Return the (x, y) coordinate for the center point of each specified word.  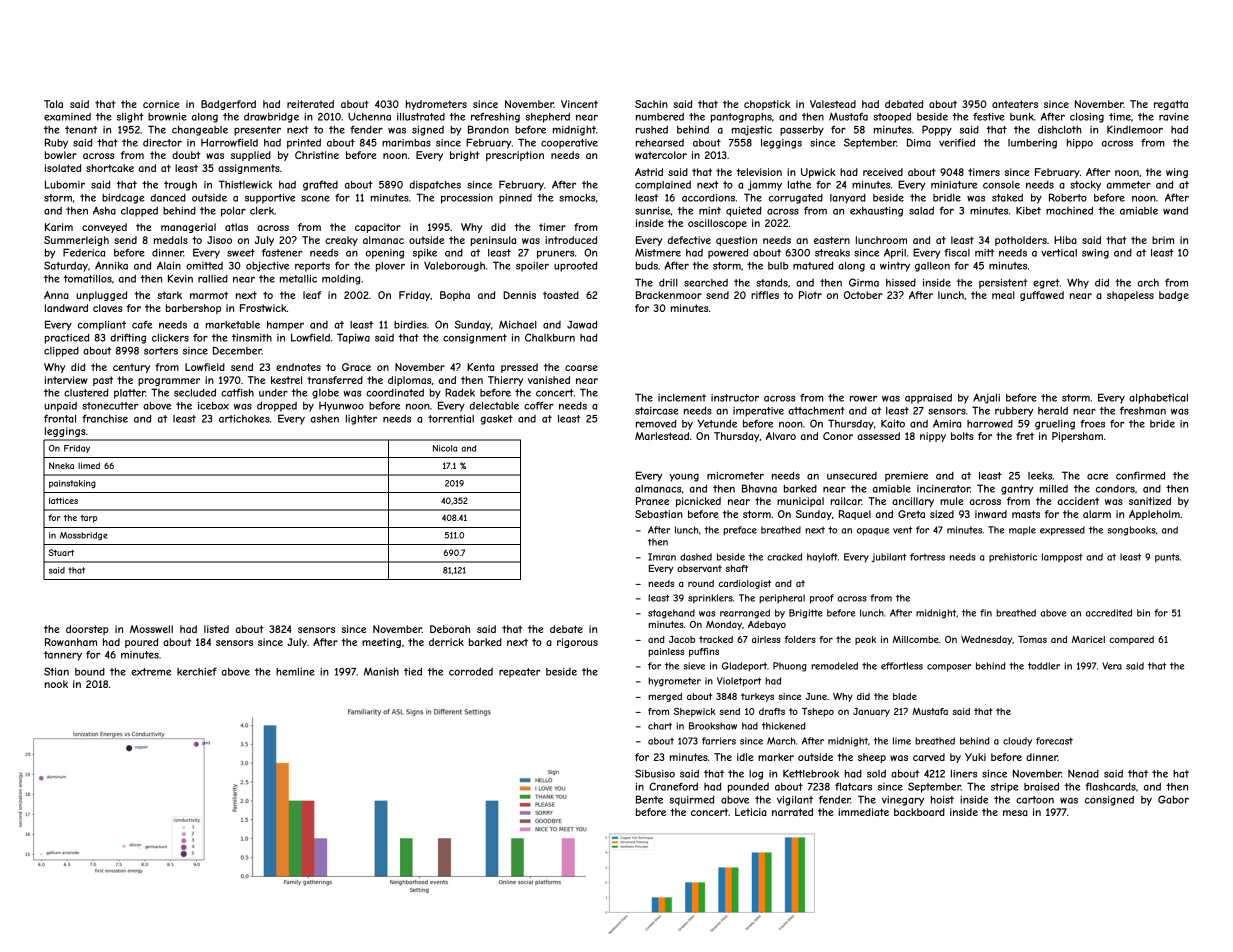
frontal (60, 418)
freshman (1143, 411)
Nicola (445, 448)
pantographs (741, 118)
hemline (295, 672)
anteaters (1015, 104)
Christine (317, 155)
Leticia (751, 812)
